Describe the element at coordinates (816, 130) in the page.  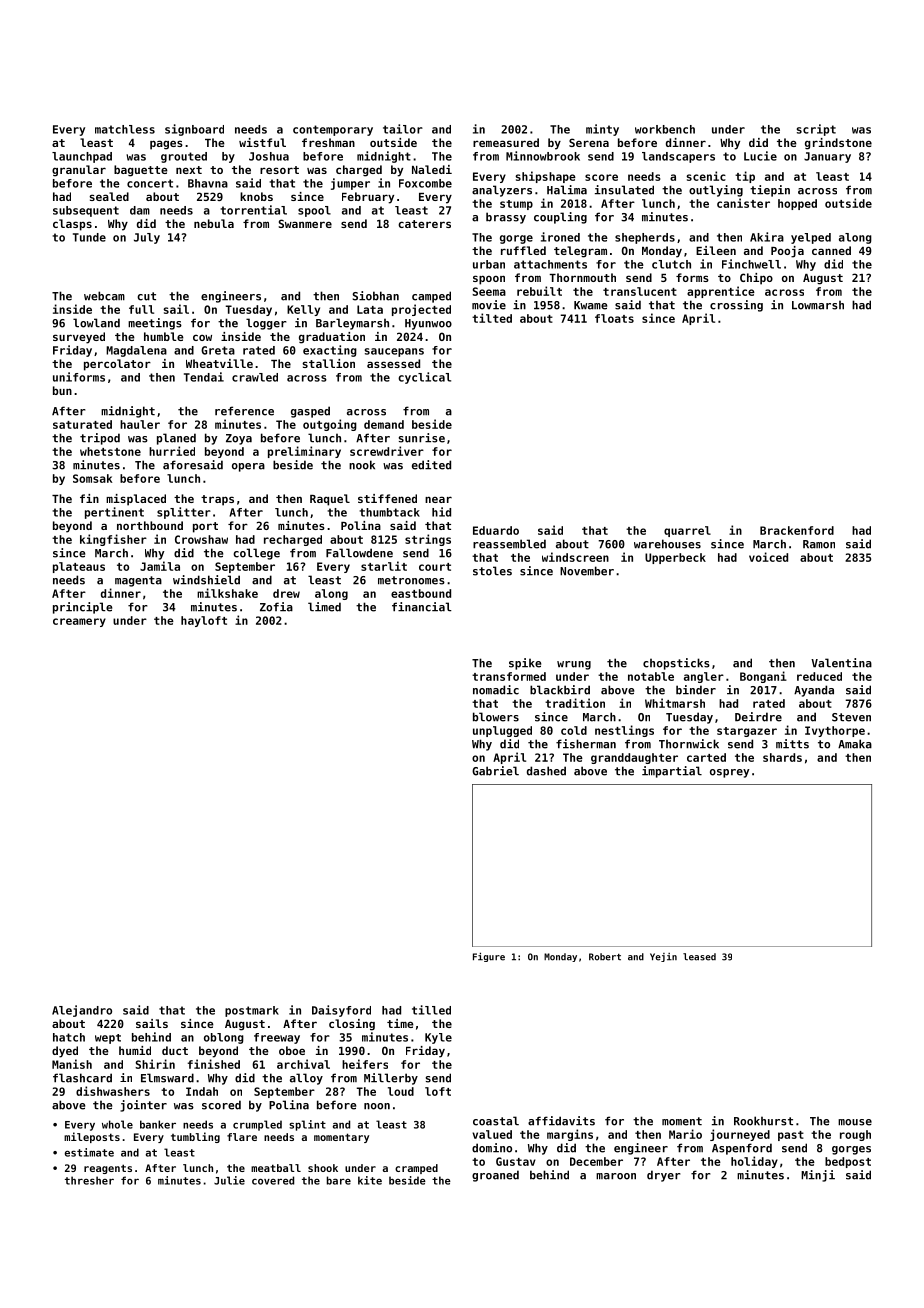
I see `script` at that location.
